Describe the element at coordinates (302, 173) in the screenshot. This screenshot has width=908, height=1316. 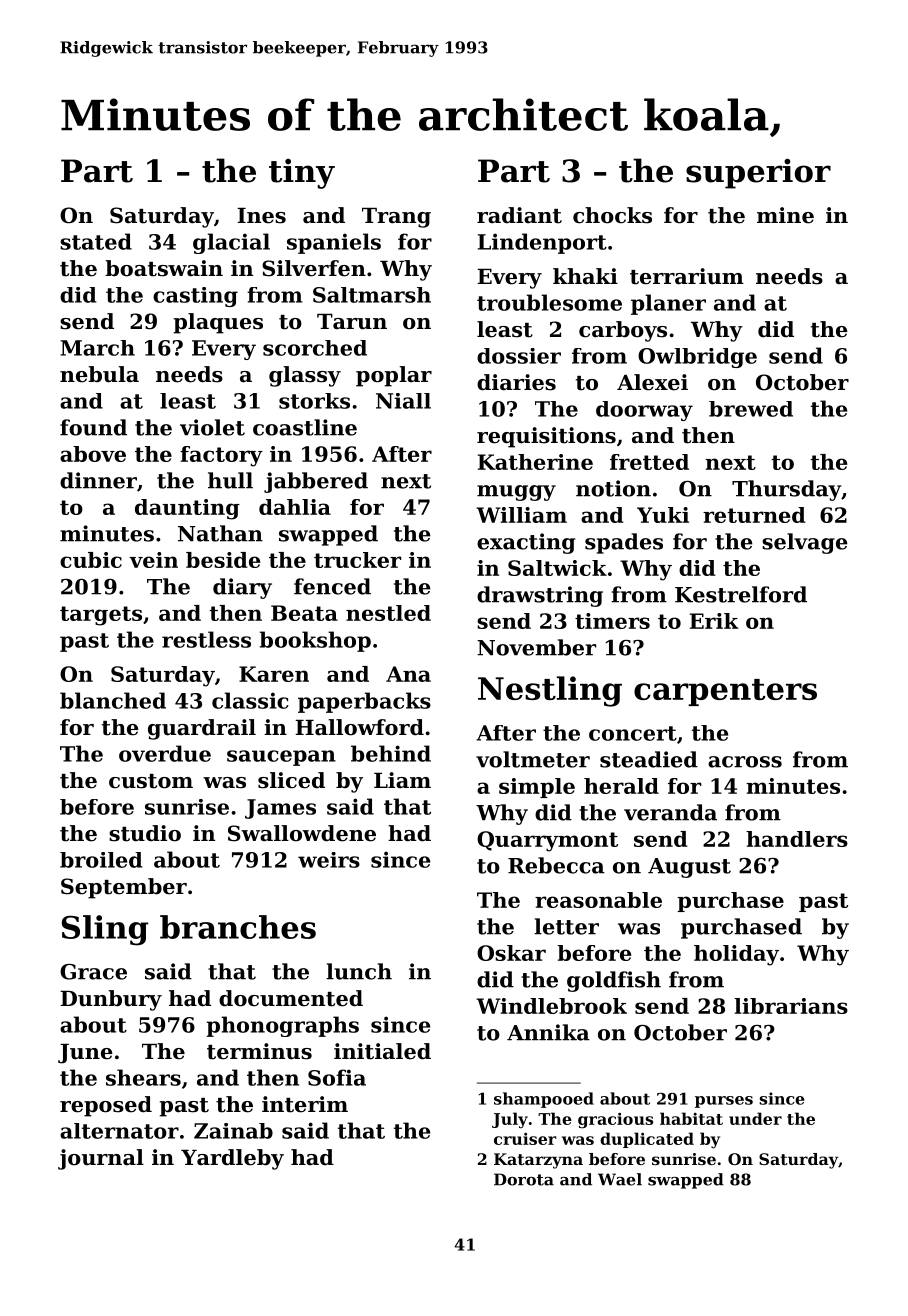
I see `tiny` at that location.
